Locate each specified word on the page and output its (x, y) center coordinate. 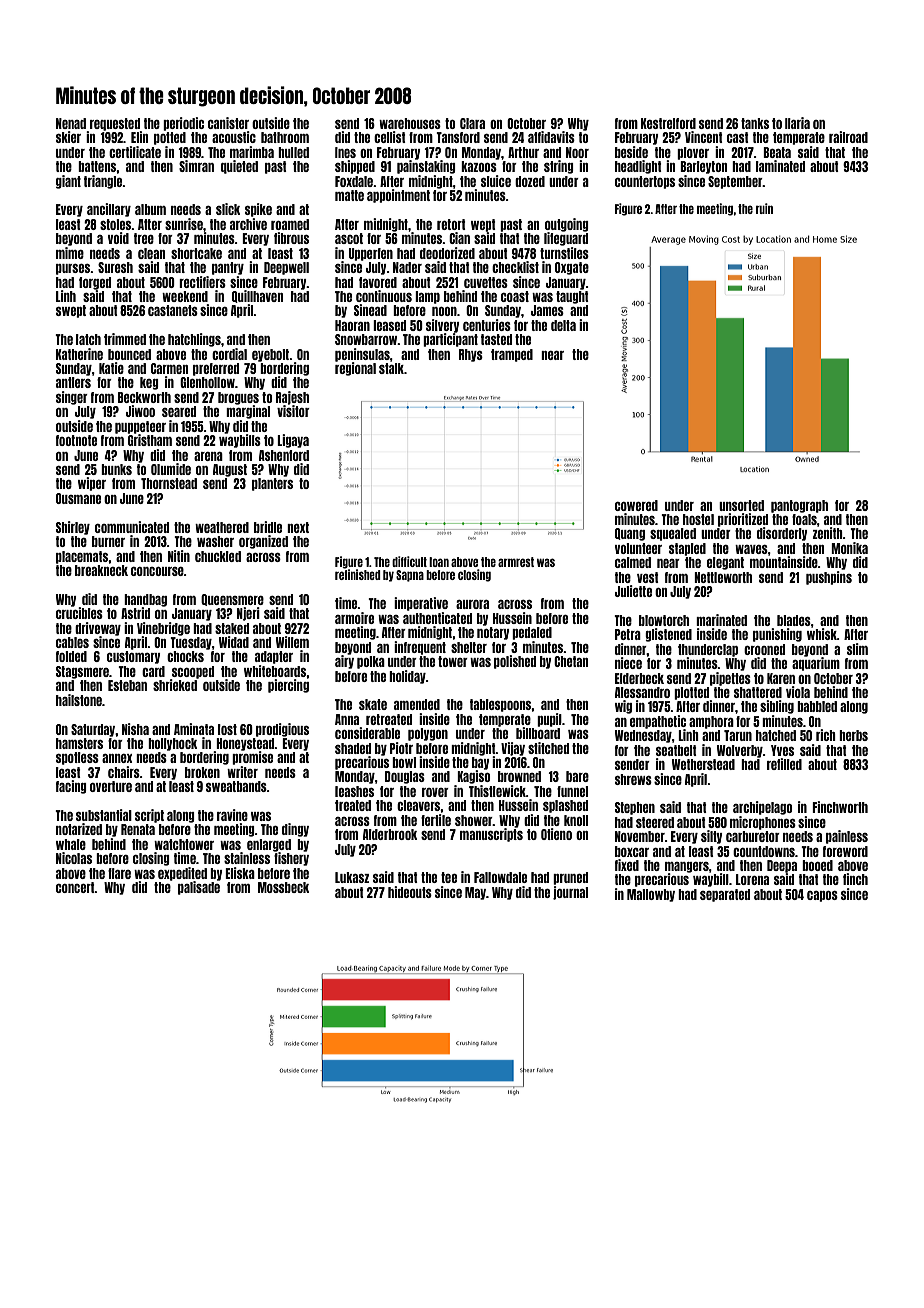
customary (134, 657)
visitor (293, 411)
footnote (76, 440)
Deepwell (286, 268)
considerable (367, 733)
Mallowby (651, 895)
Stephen (635, 808)
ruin (764, 208)
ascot (349, 238)
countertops (645, 182)
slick (228, 209)
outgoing (567, 225)
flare (119, 873)
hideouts (410, 892)
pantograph (799, 506)
